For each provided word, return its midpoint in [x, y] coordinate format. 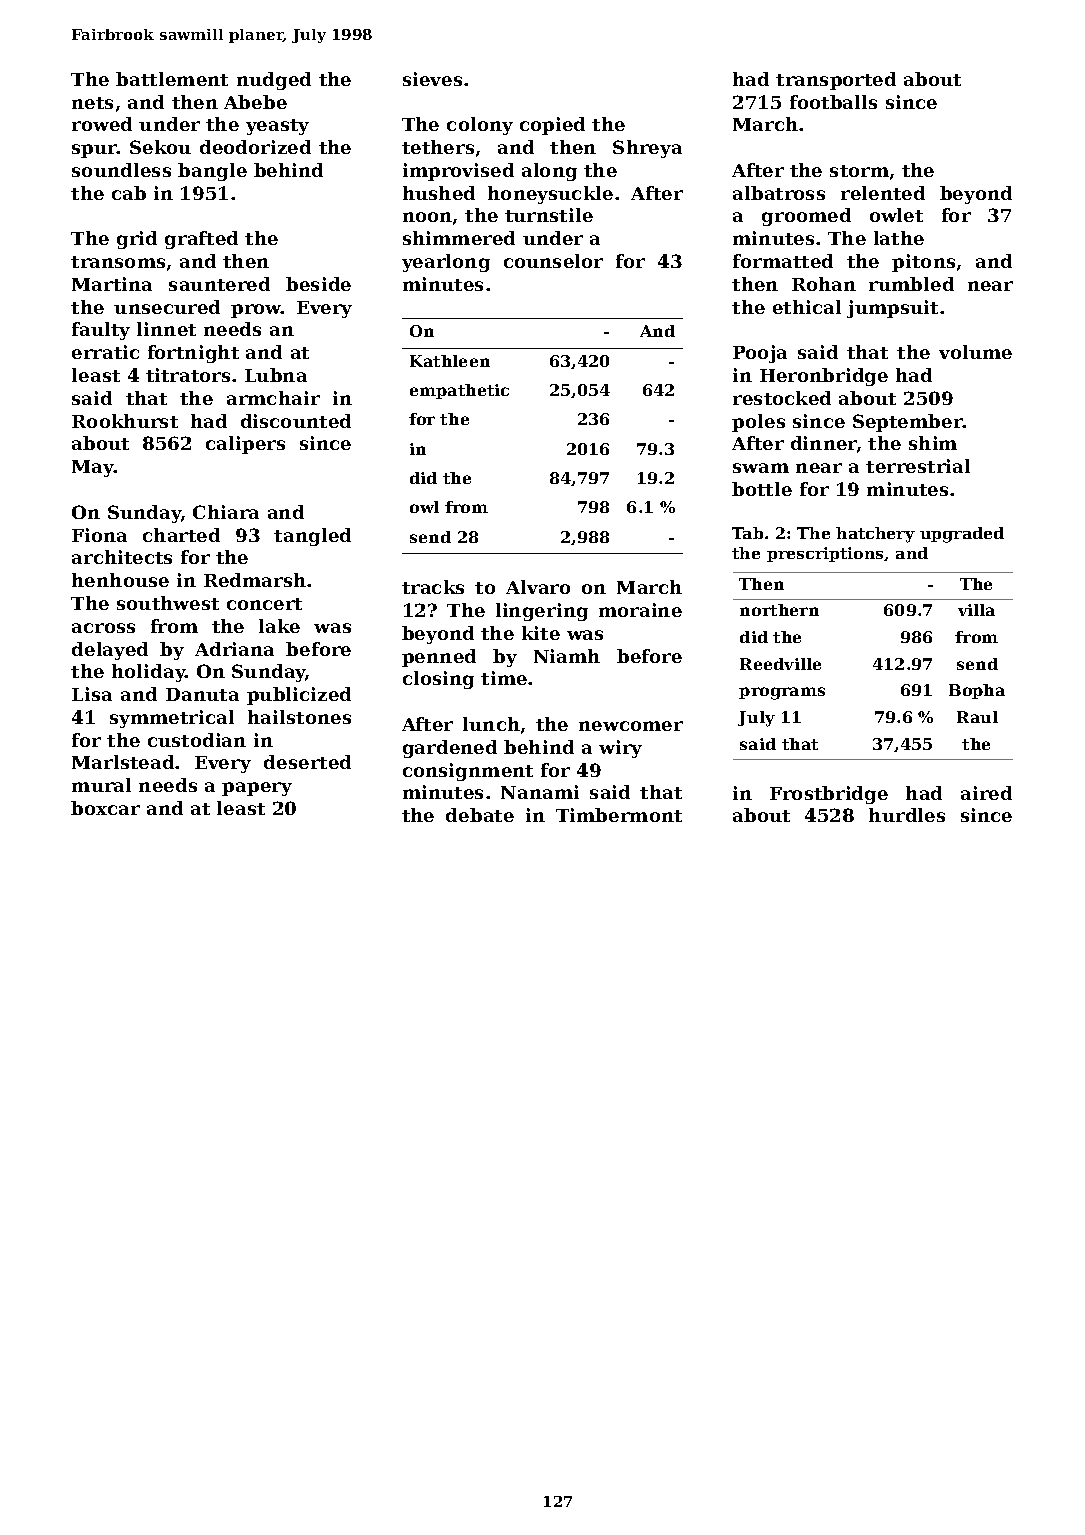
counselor [553, 261]
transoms [118, 262]
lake [279, 626]
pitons [923, 263]
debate [480, 815]
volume [975, 352]
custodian [197, 740]
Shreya [647, 149]
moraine [640, 610]
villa [976, 610]
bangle [212, 172]
